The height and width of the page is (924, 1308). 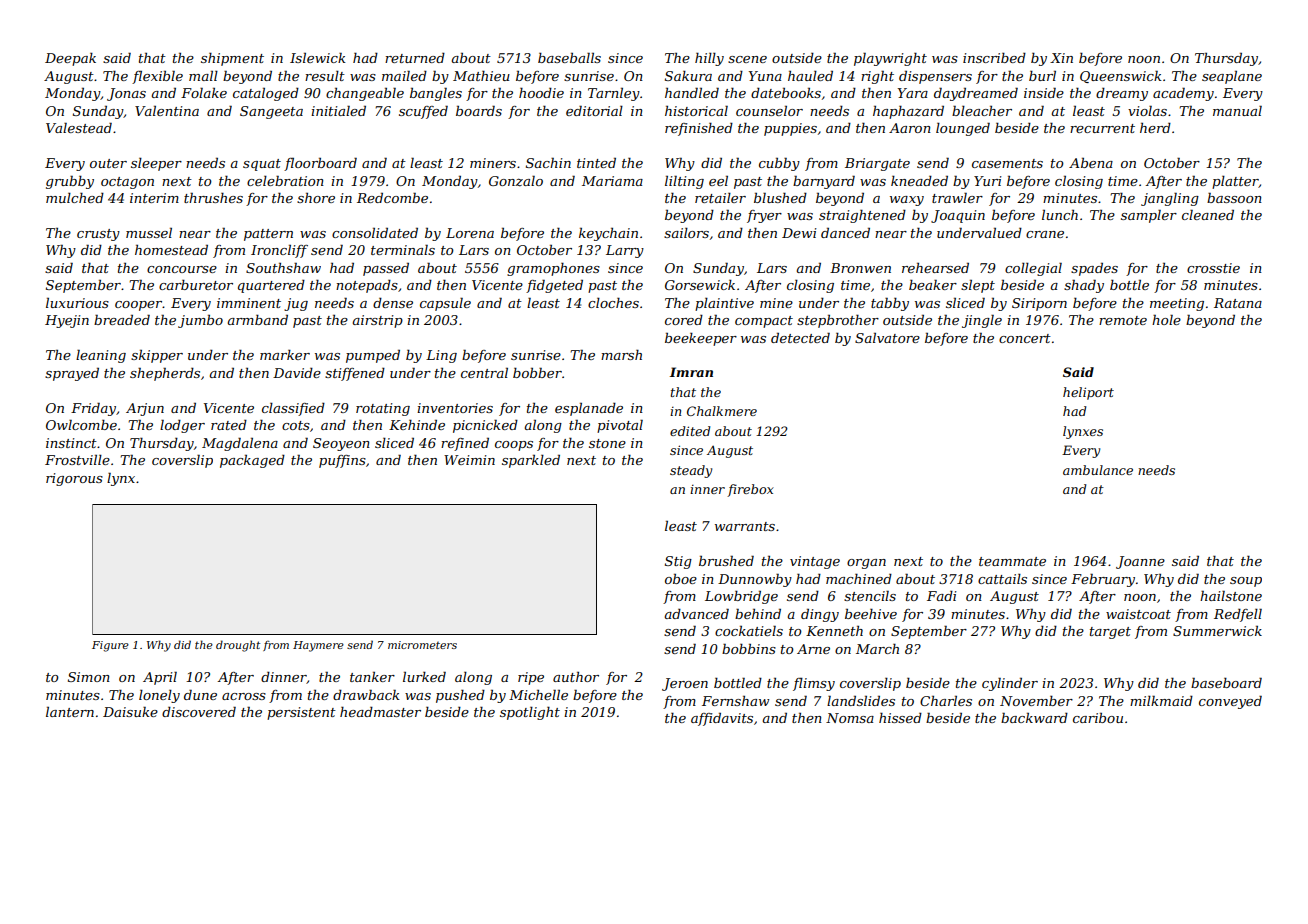 I want to click on scene, so click(x=747, y=59).
